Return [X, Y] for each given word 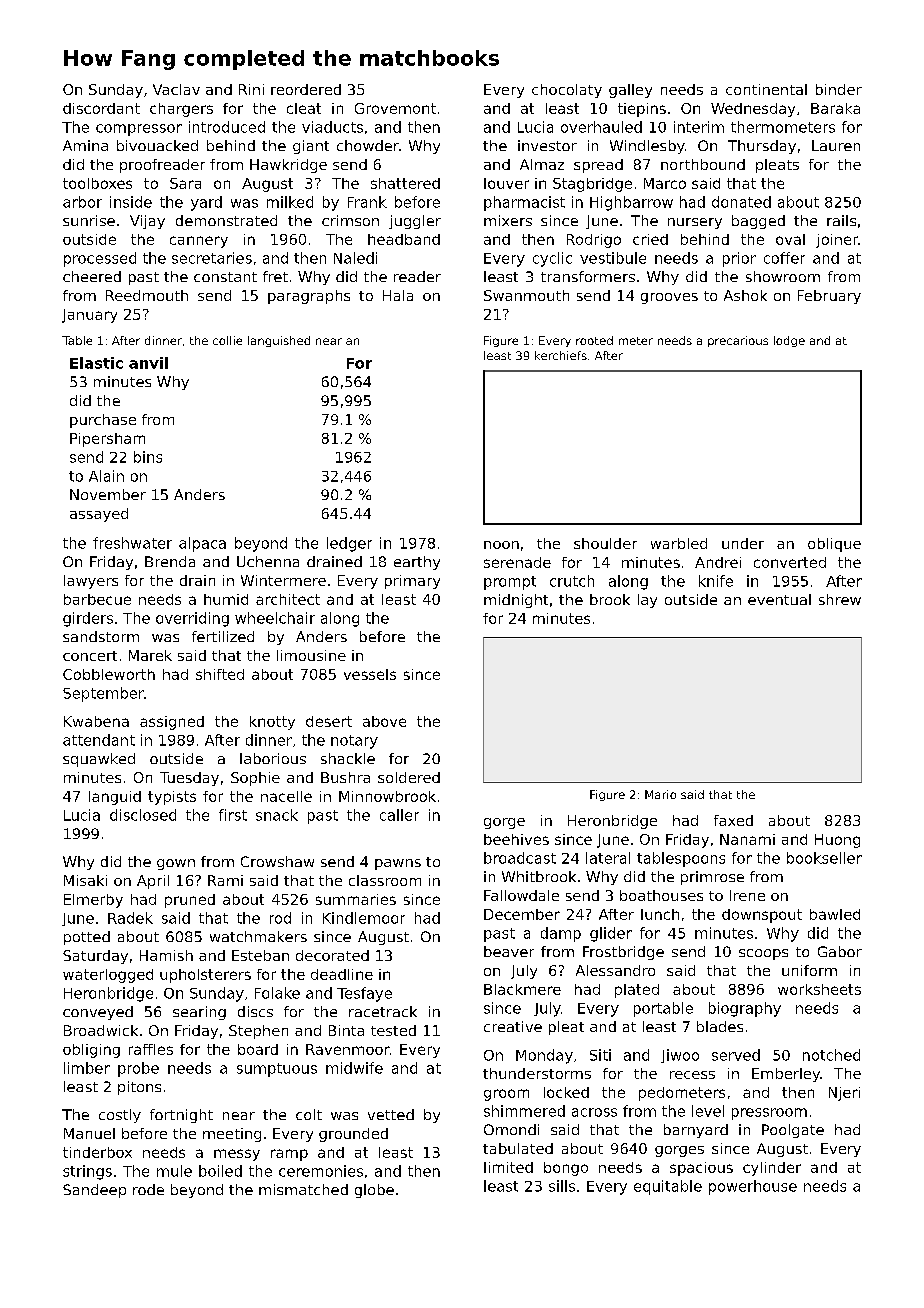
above [384, 721]
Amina [85, 145]
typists [172, 798]
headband [404, 239]
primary [412, 582]
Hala [398, 295]
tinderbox [97, 1152]
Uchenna [268, 561]
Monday [544, 1056]
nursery [695, 223]
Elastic [96, 363]
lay [647, 601]
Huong [837, 841]
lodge [789, 341]
